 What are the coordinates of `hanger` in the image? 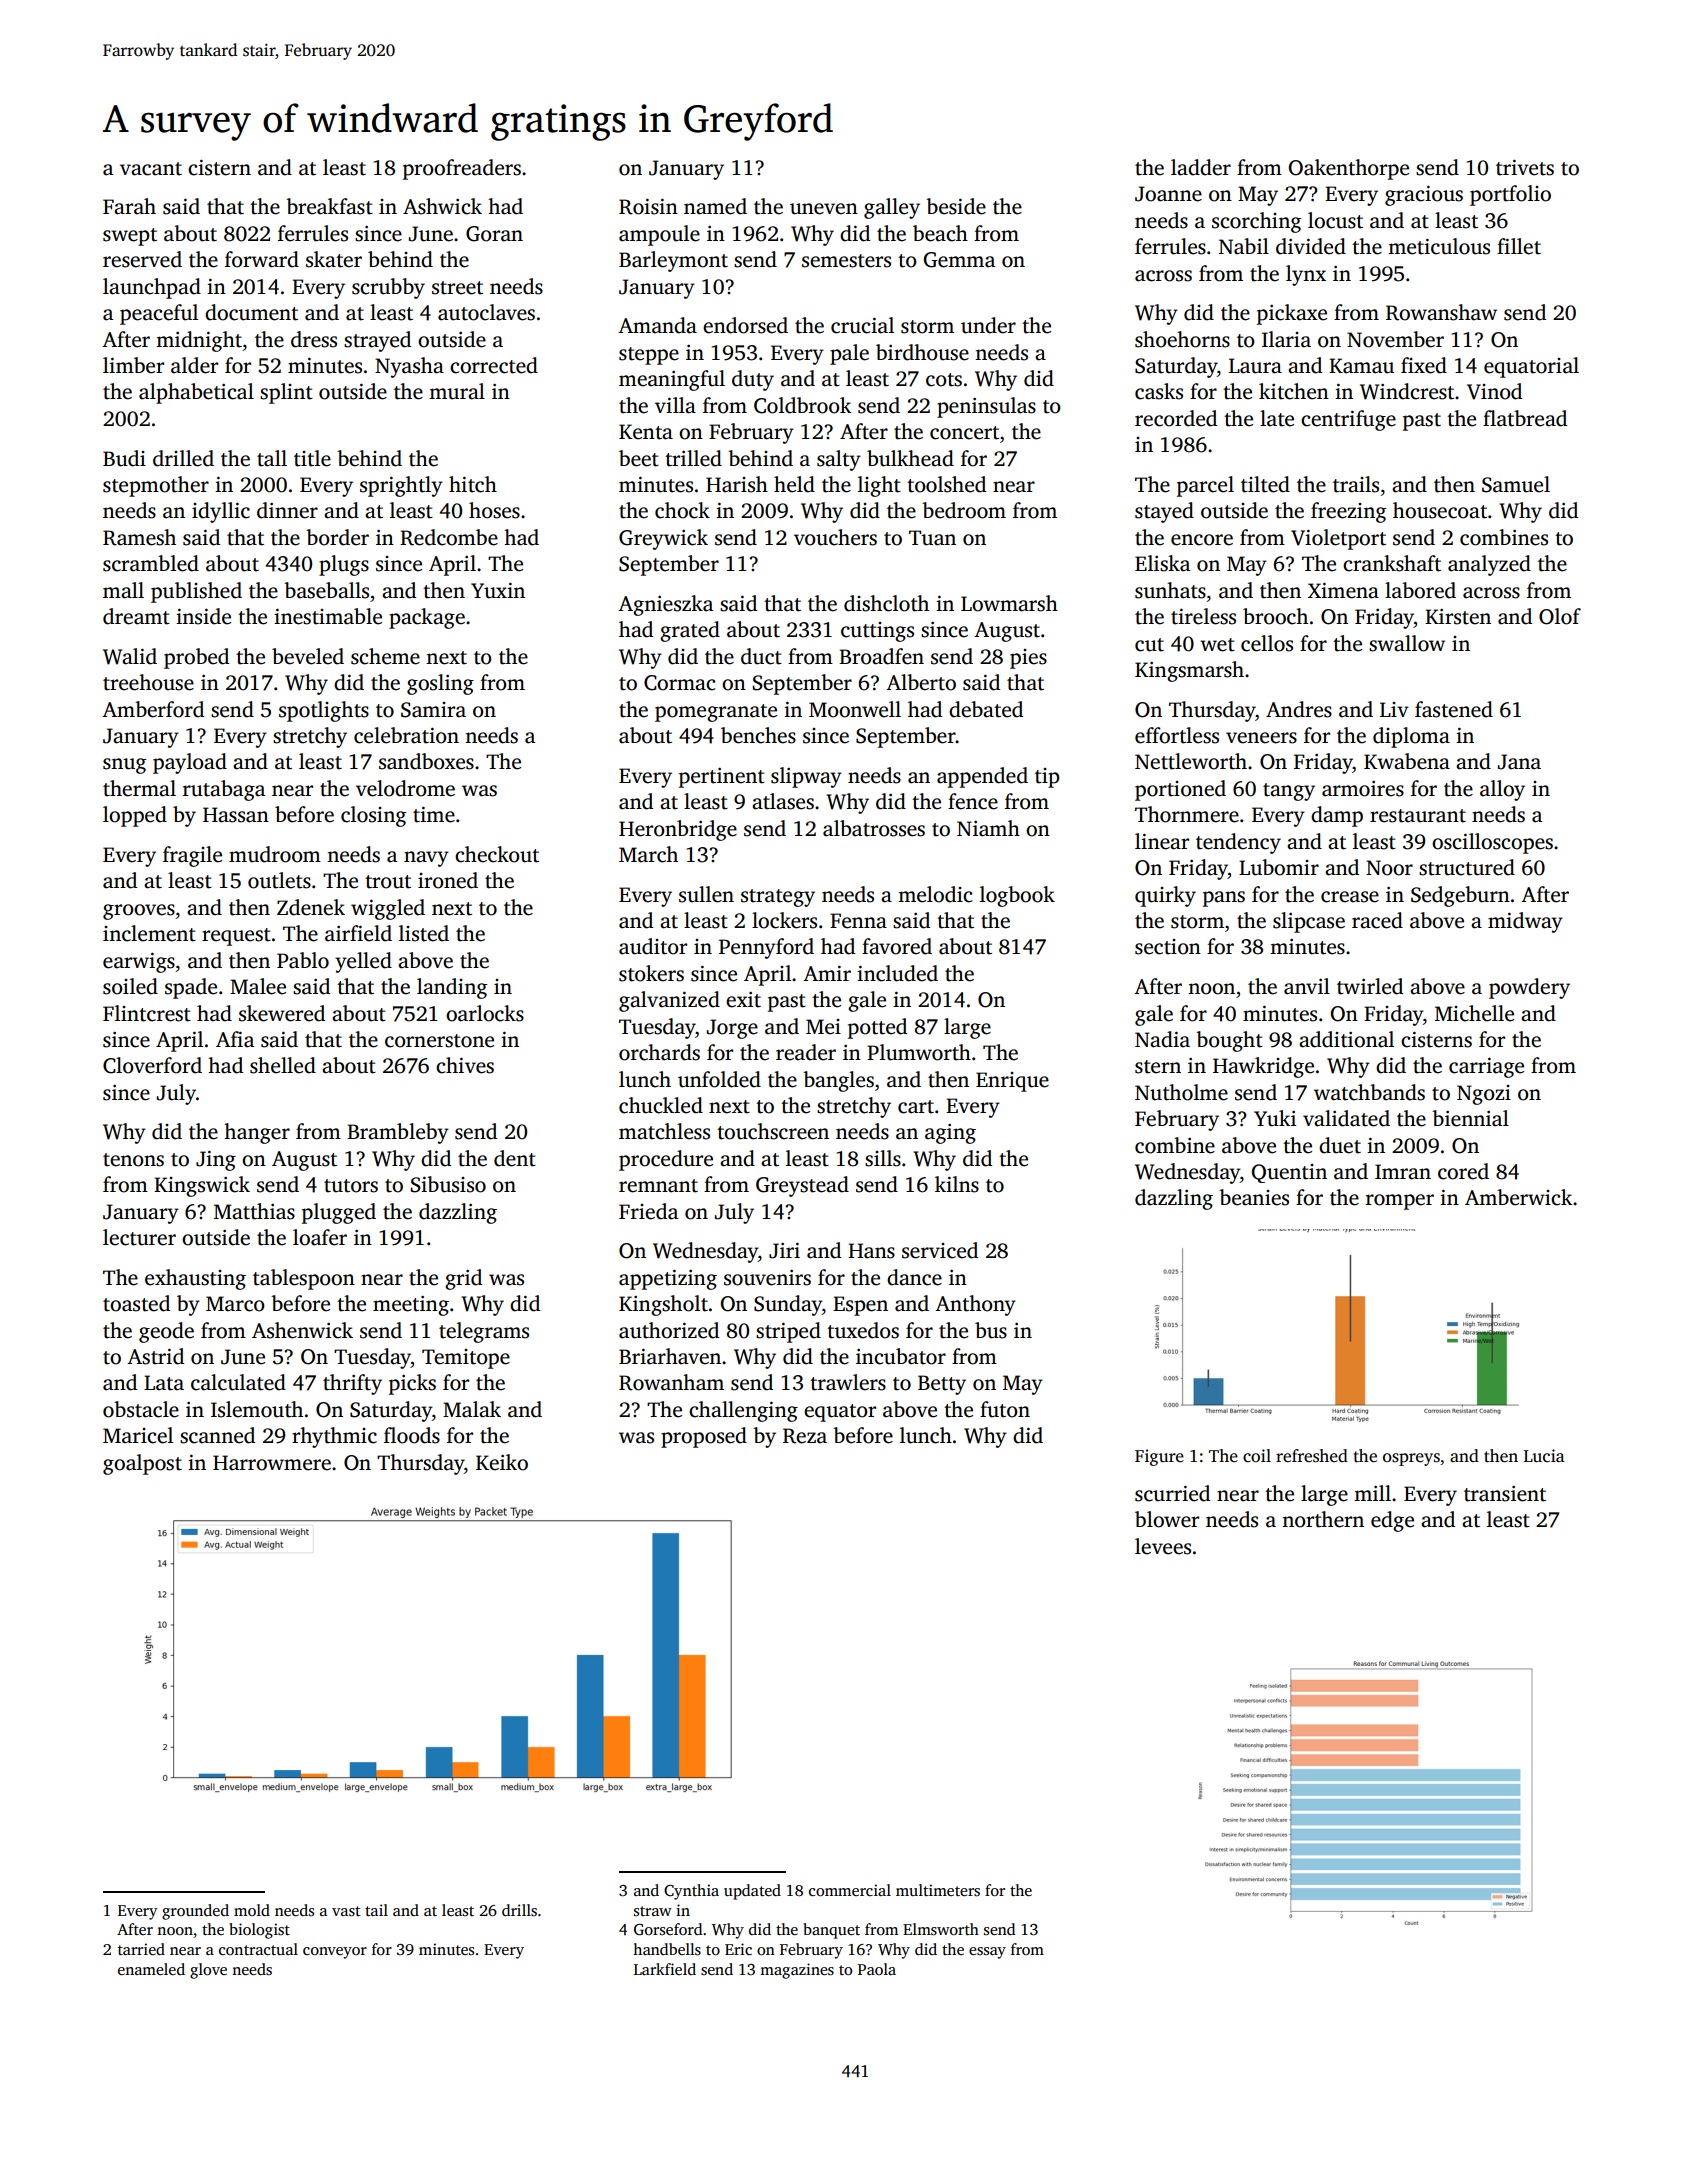 It's located at (257, 1133).
